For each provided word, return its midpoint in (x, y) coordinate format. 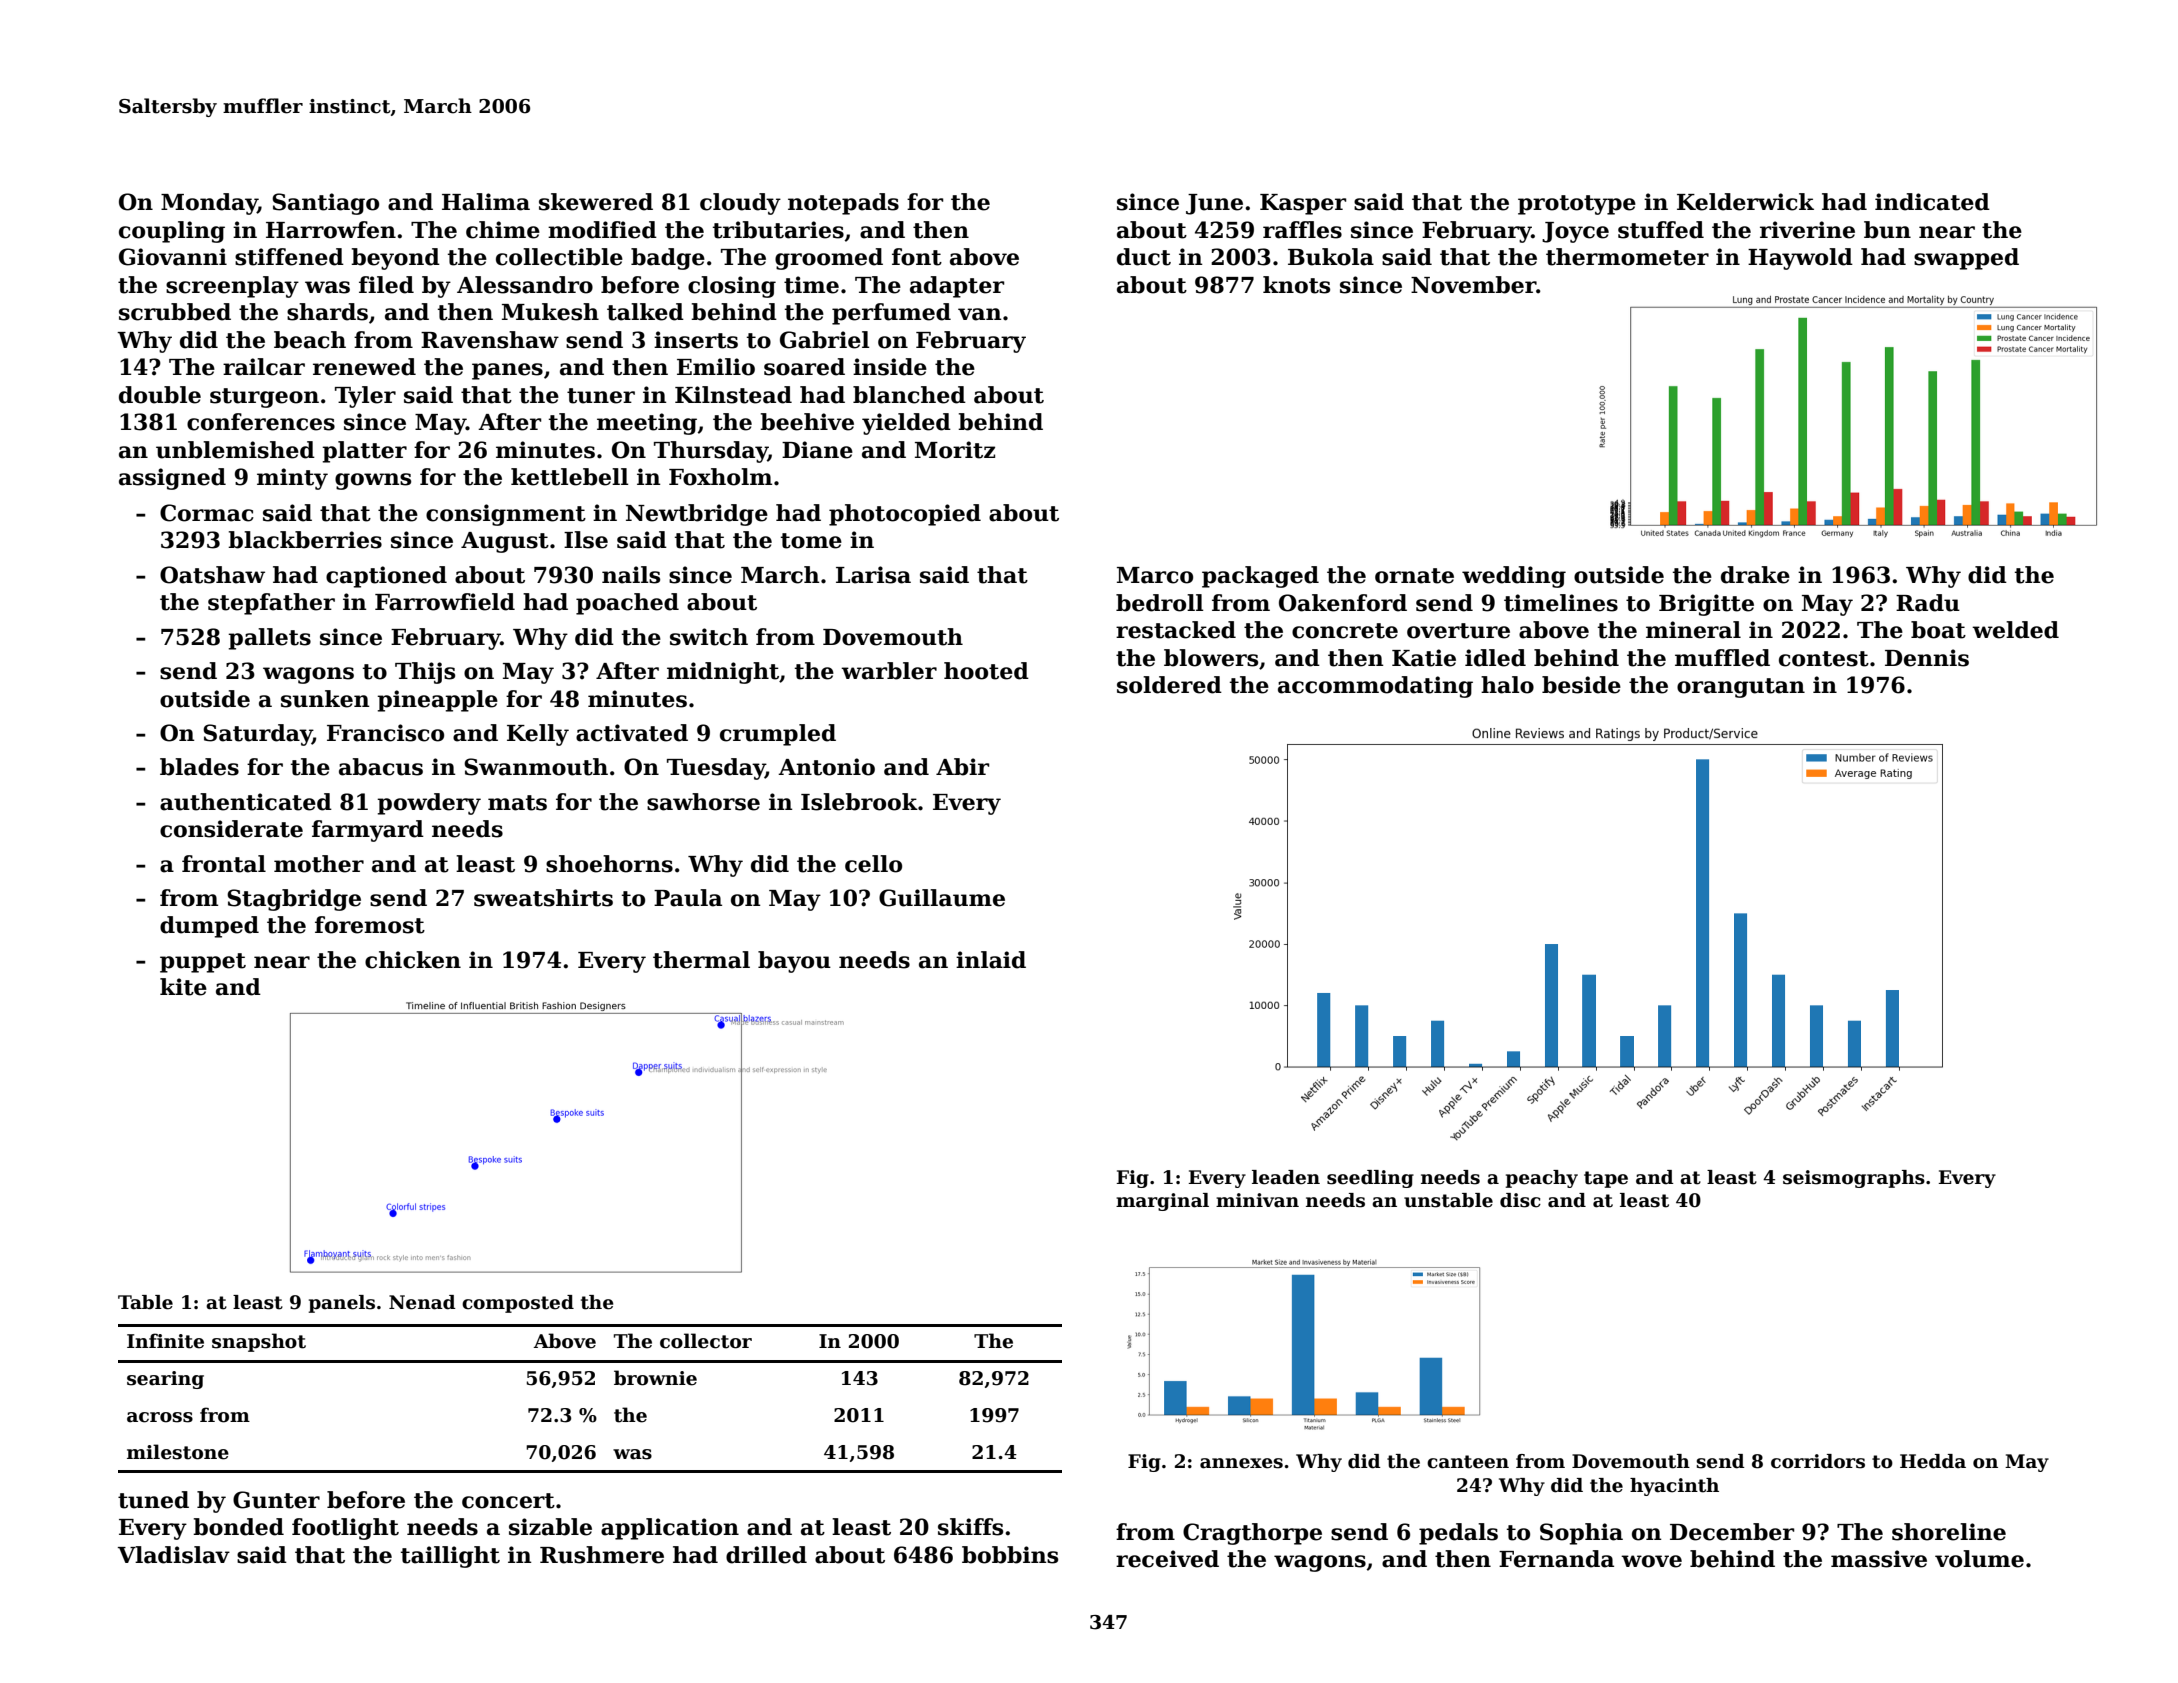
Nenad (422, 1302)
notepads (843, 204)
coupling (172, 232)
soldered (1169, 685)
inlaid (991, 960)
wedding (1514, 577)
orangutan (1741, 688)
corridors (1818, 1461)
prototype (1577, 205)
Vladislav (174, 1555)
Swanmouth (536, 767)
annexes (1241, 1463)
